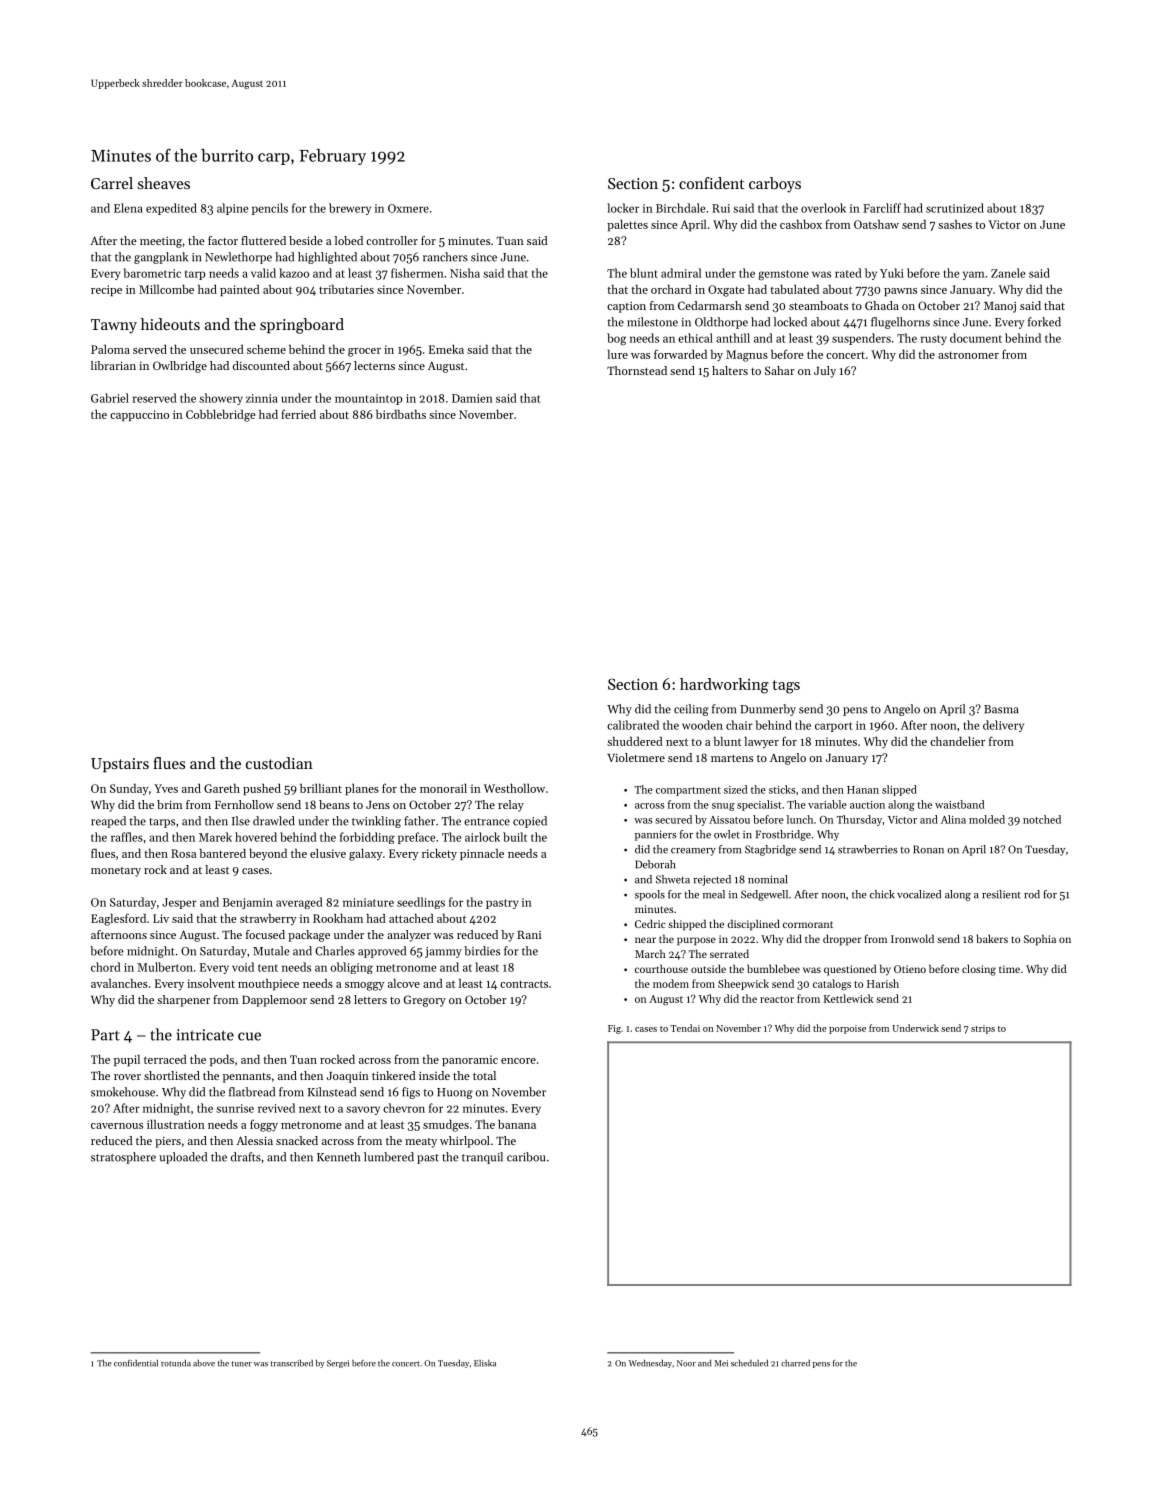  What do you see at coordinates (623, 208) in the screenshot?
I see `locker` at bounding box center [623, 208].
